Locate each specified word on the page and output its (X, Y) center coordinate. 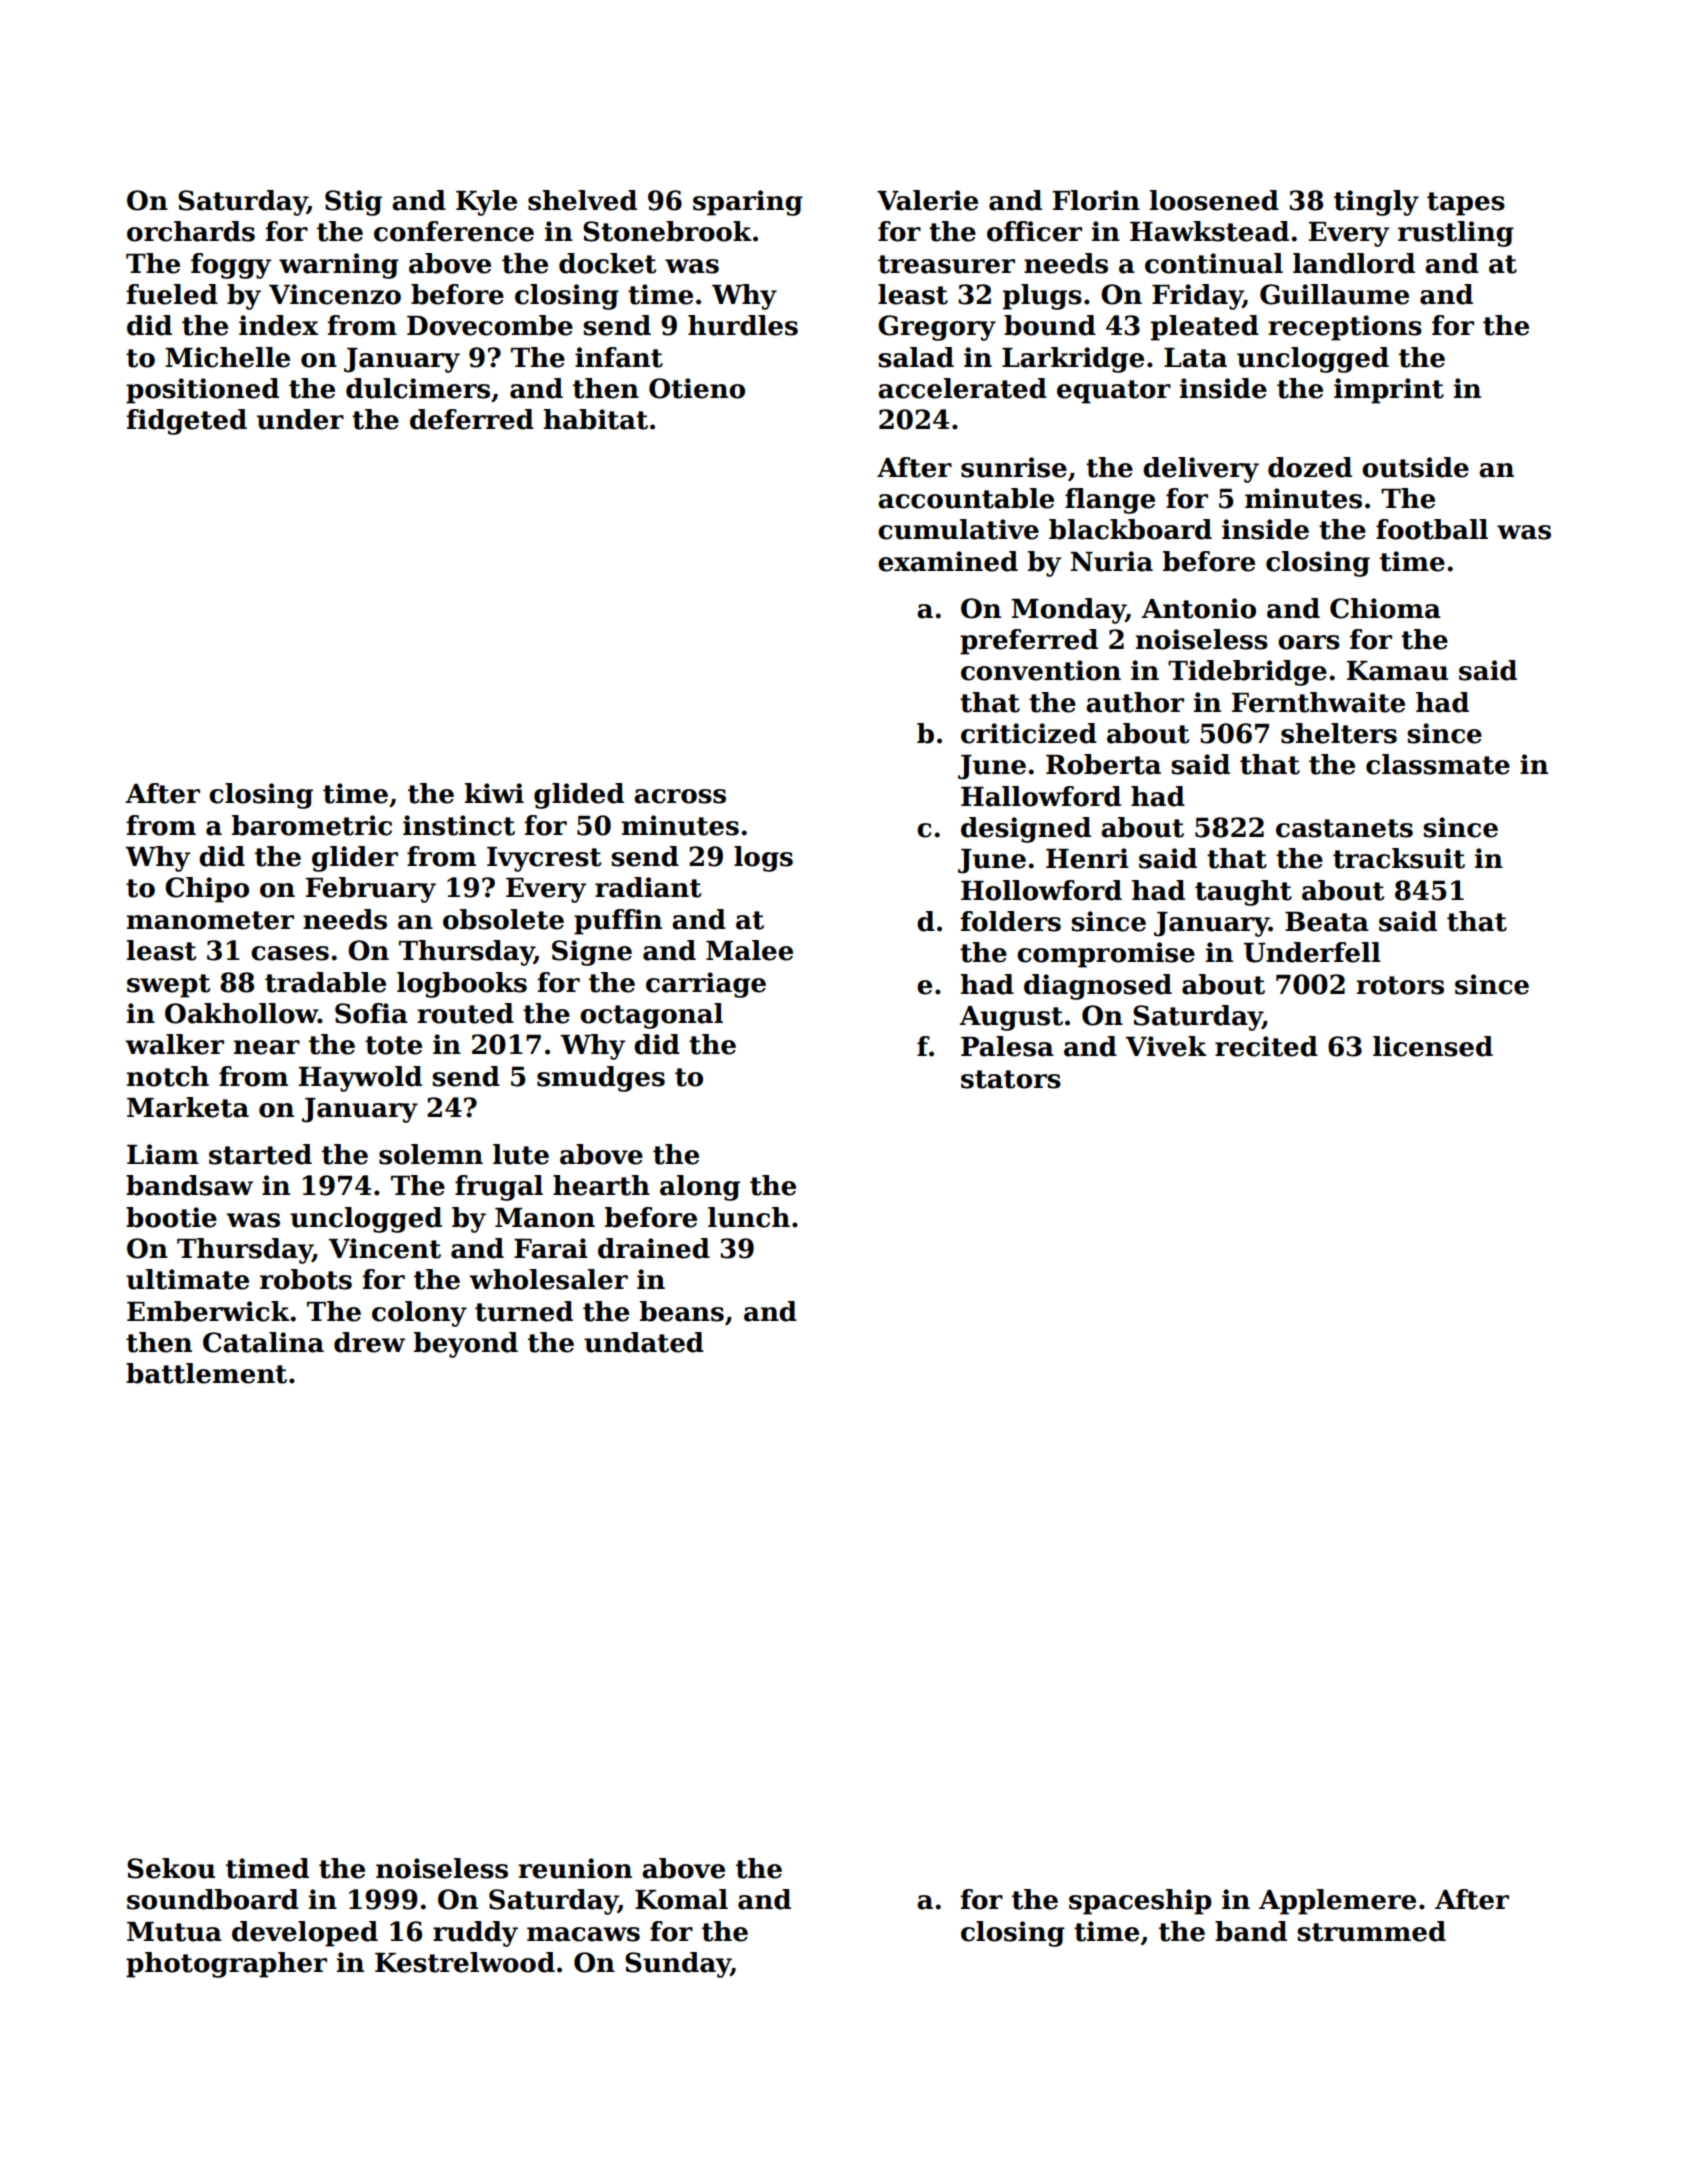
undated (644, 1342)
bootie (171, 1217)
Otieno (697, 388)
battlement (206, 1373)
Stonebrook (667, 231)
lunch (749, 1217)
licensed (1433, 1046)
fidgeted (186, 422)
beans (682, 1311)
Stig (353, 203)
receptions (1345, 328)
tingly (1376, 203)
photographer (226, 1965)
